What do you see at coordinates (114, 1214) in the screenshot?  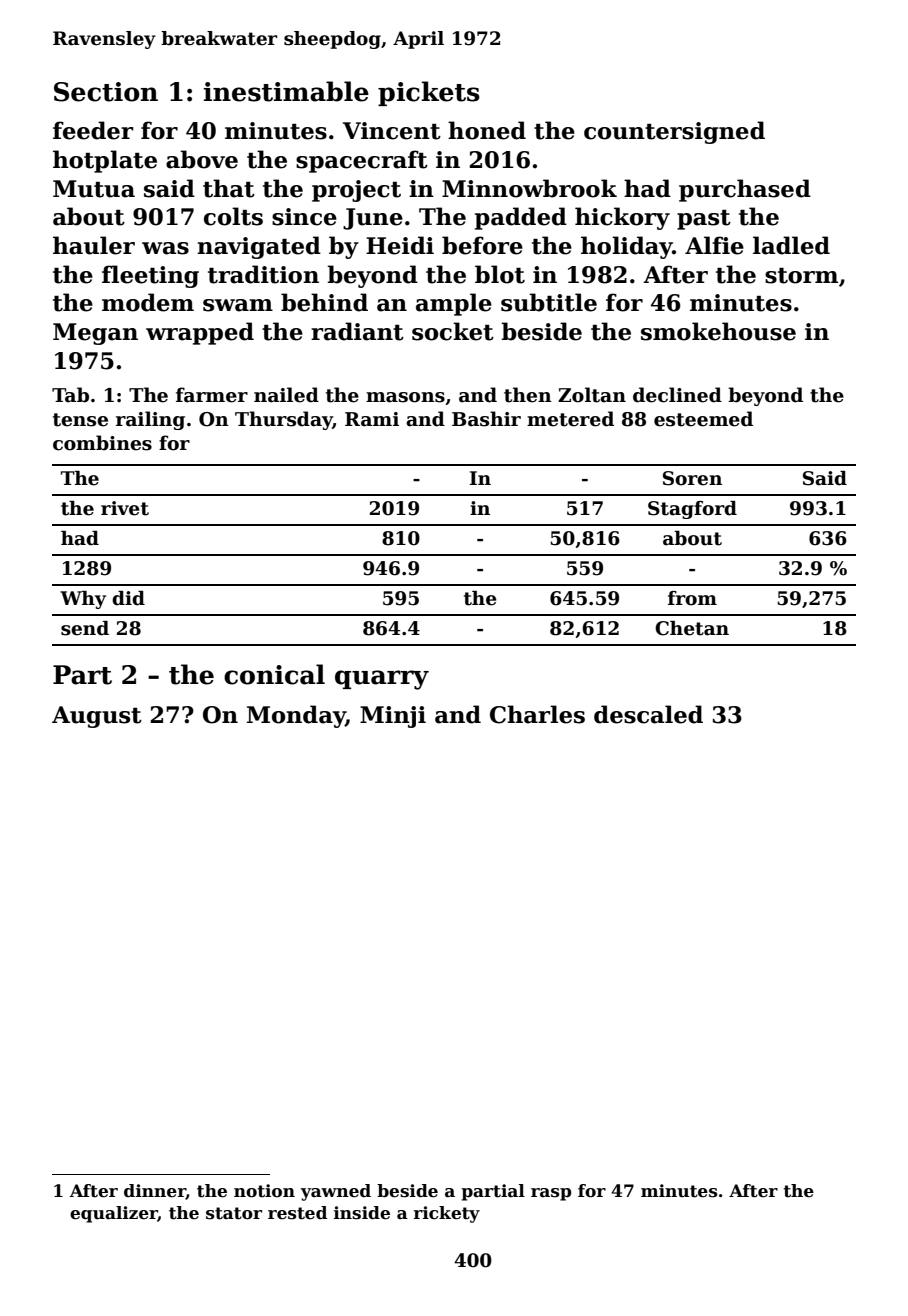 I see `equalizer` at bounding box center [114, 1214].
